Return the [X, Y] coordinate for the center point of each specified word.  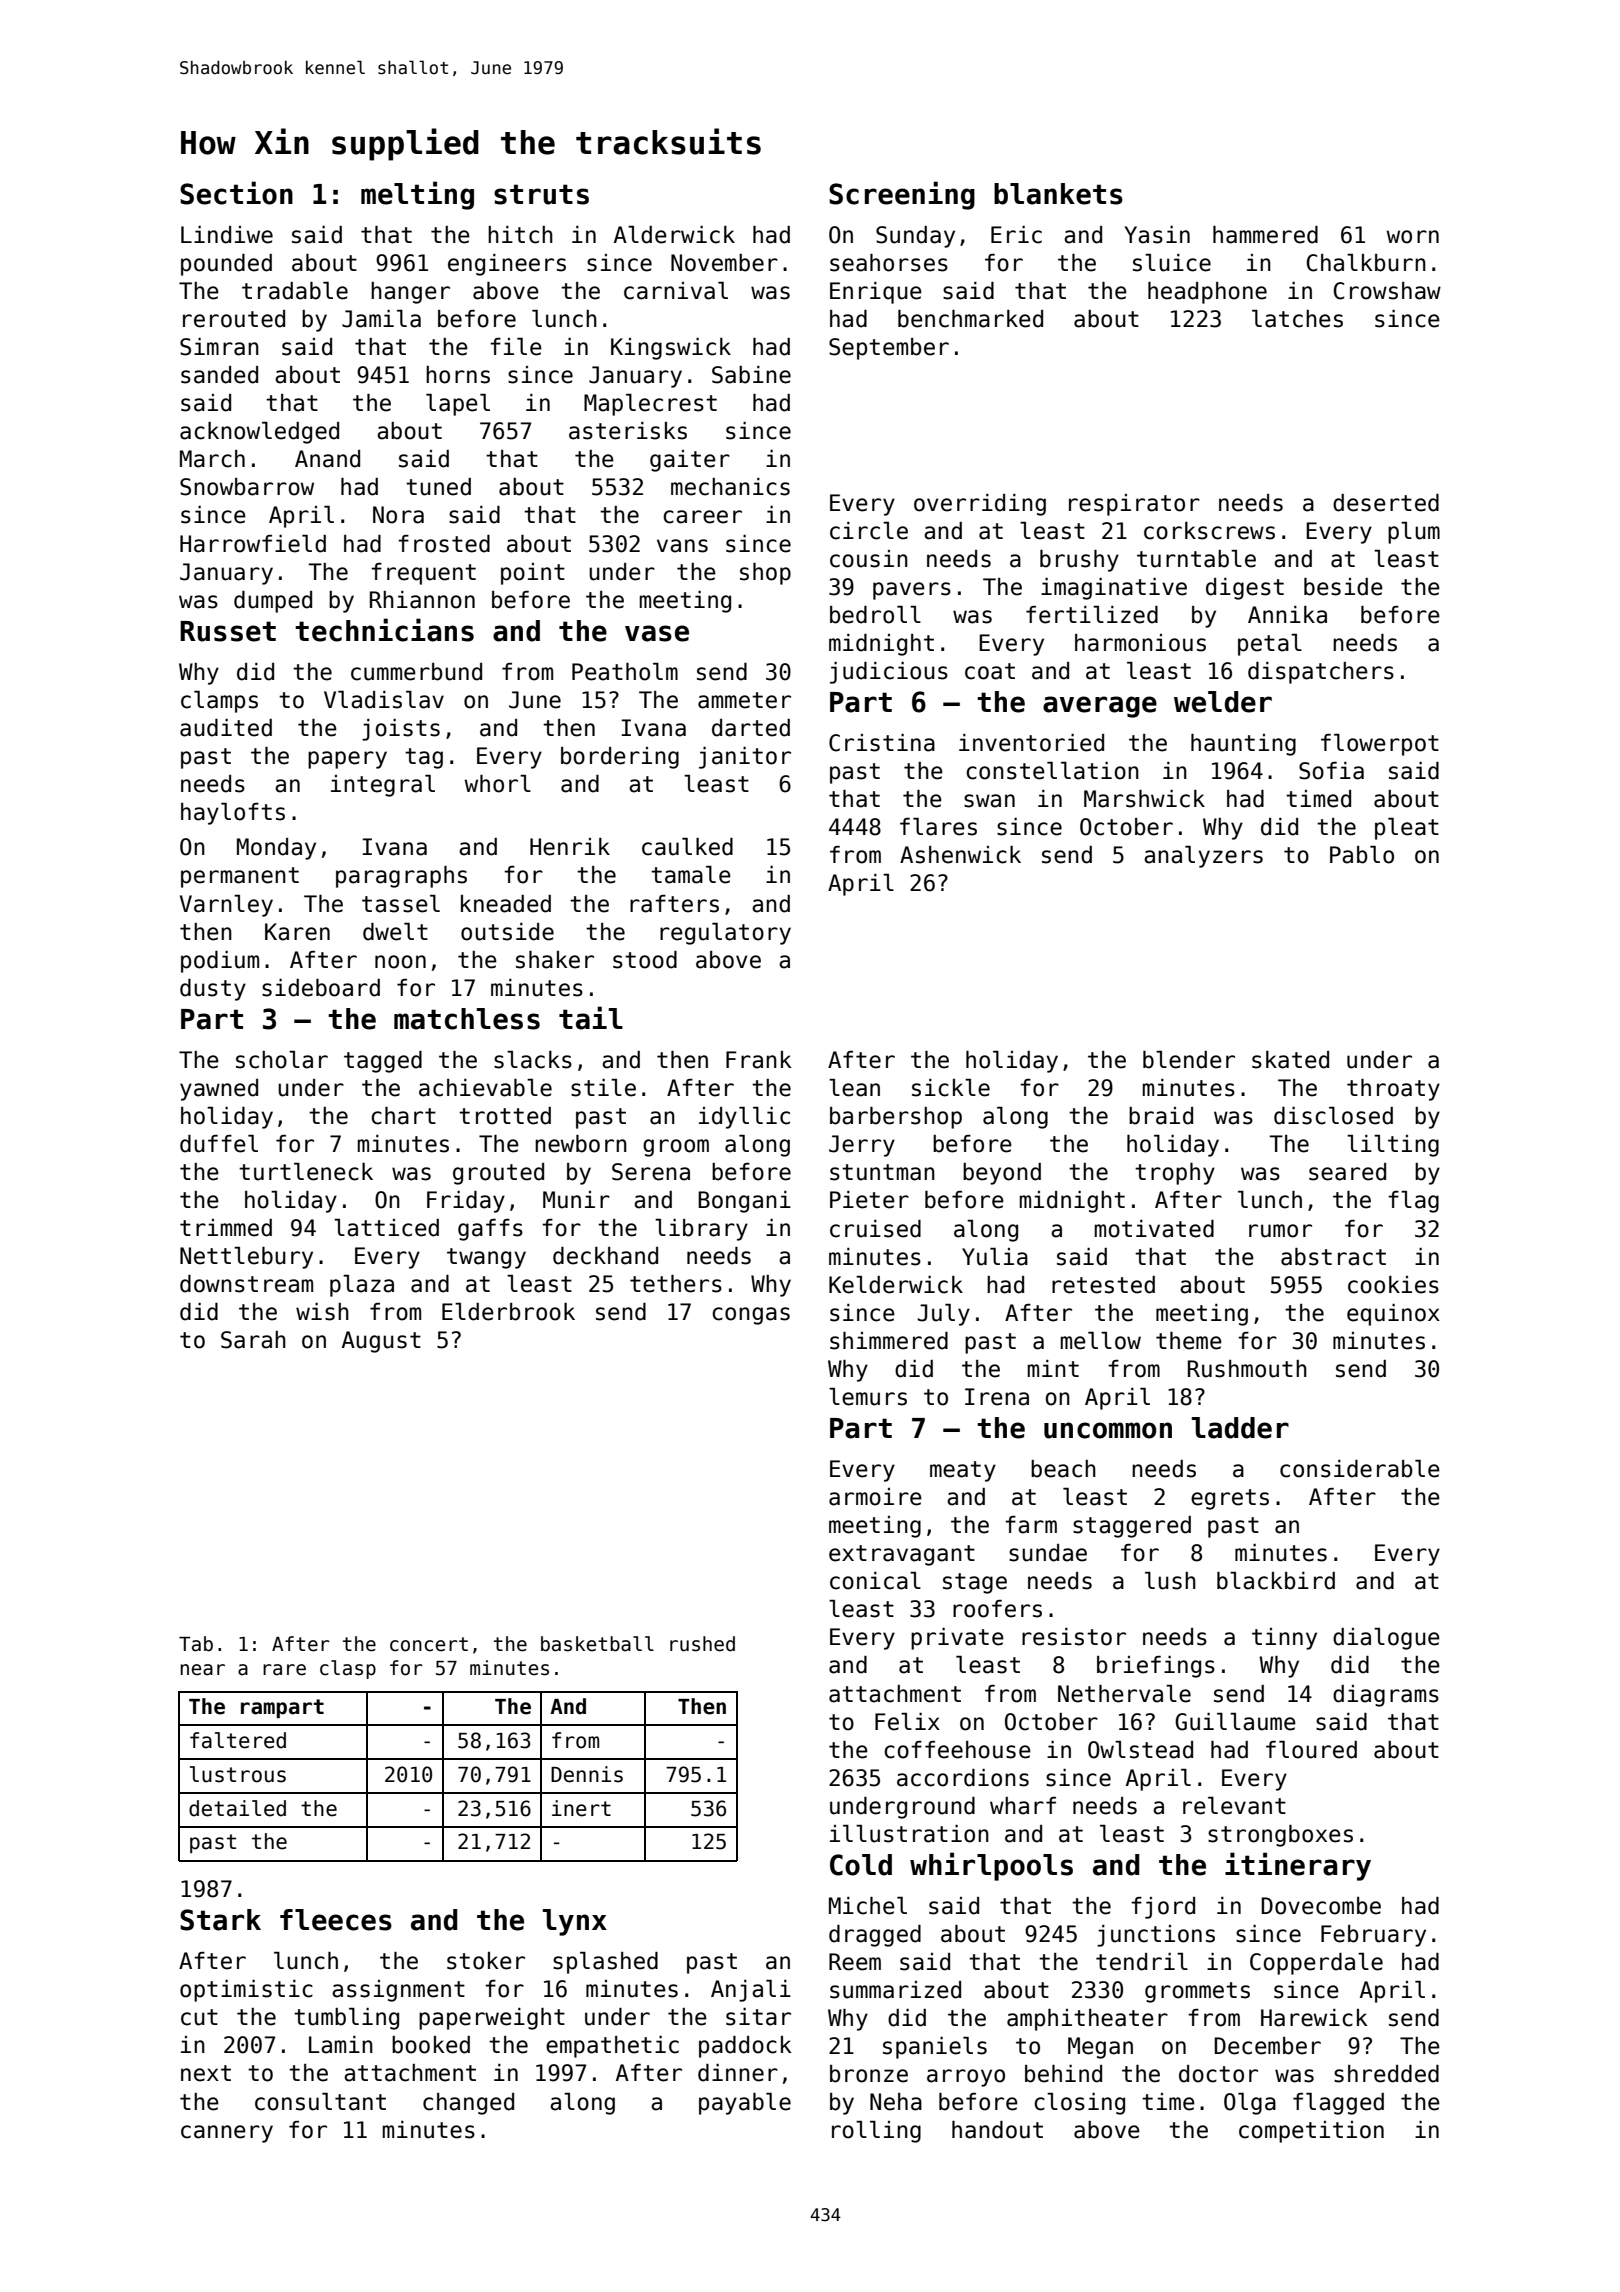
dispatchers [1321, 673]
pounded [226, 265]
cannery [227, 2134]
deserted [1386, 503]
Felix [907, 1722]
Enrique [876, 293]
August [381, 1342]
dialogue [1386, 1639]
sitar [758, 2017]
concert [429, 1644]
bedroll [875, 615]
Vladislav [384, 700]
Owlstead [1140, 1750]
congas [751, 1316]
